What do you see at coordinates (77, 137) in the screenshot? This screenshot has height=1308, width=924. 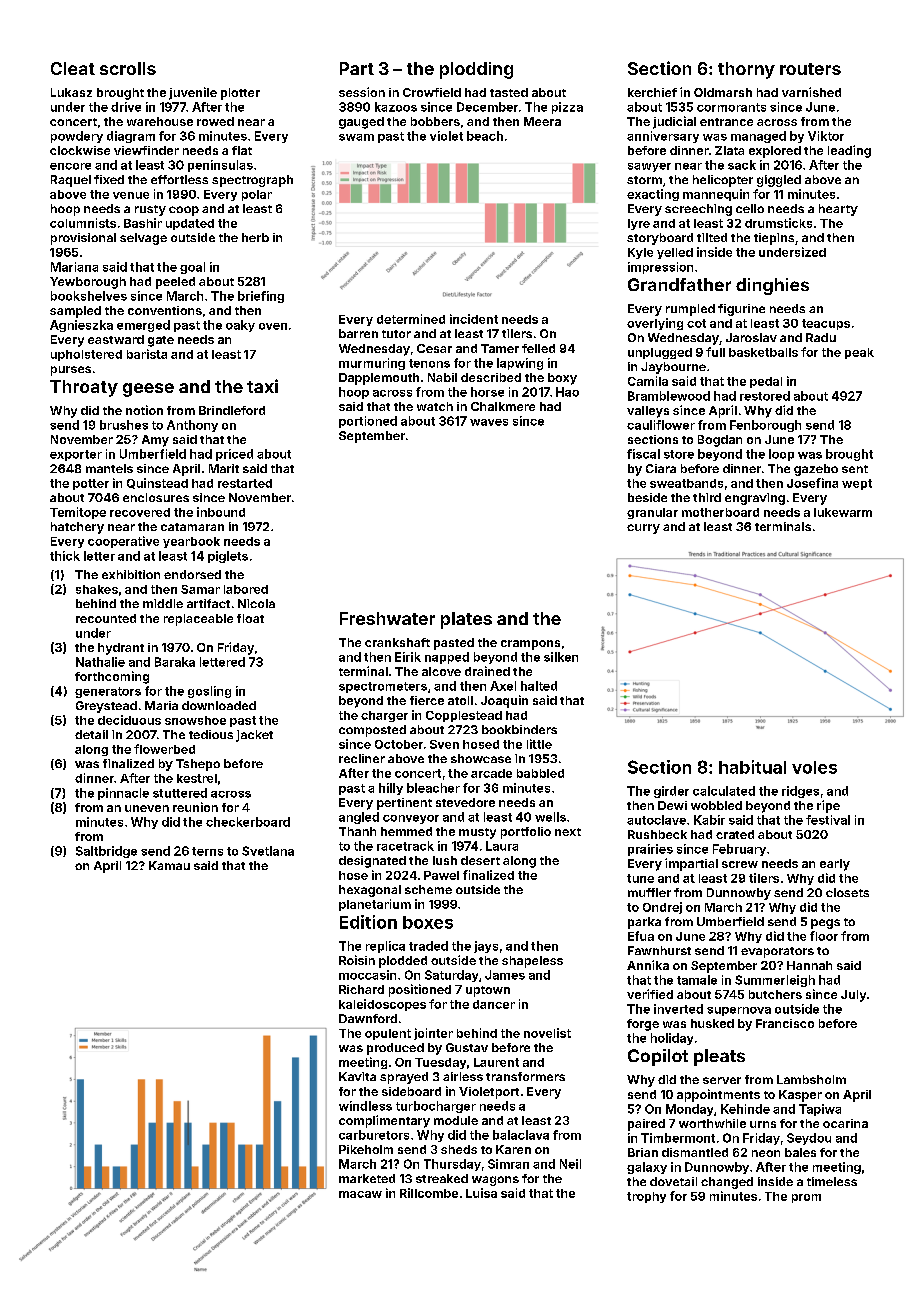 I see `powdery` at bounding box center [77, 137].
